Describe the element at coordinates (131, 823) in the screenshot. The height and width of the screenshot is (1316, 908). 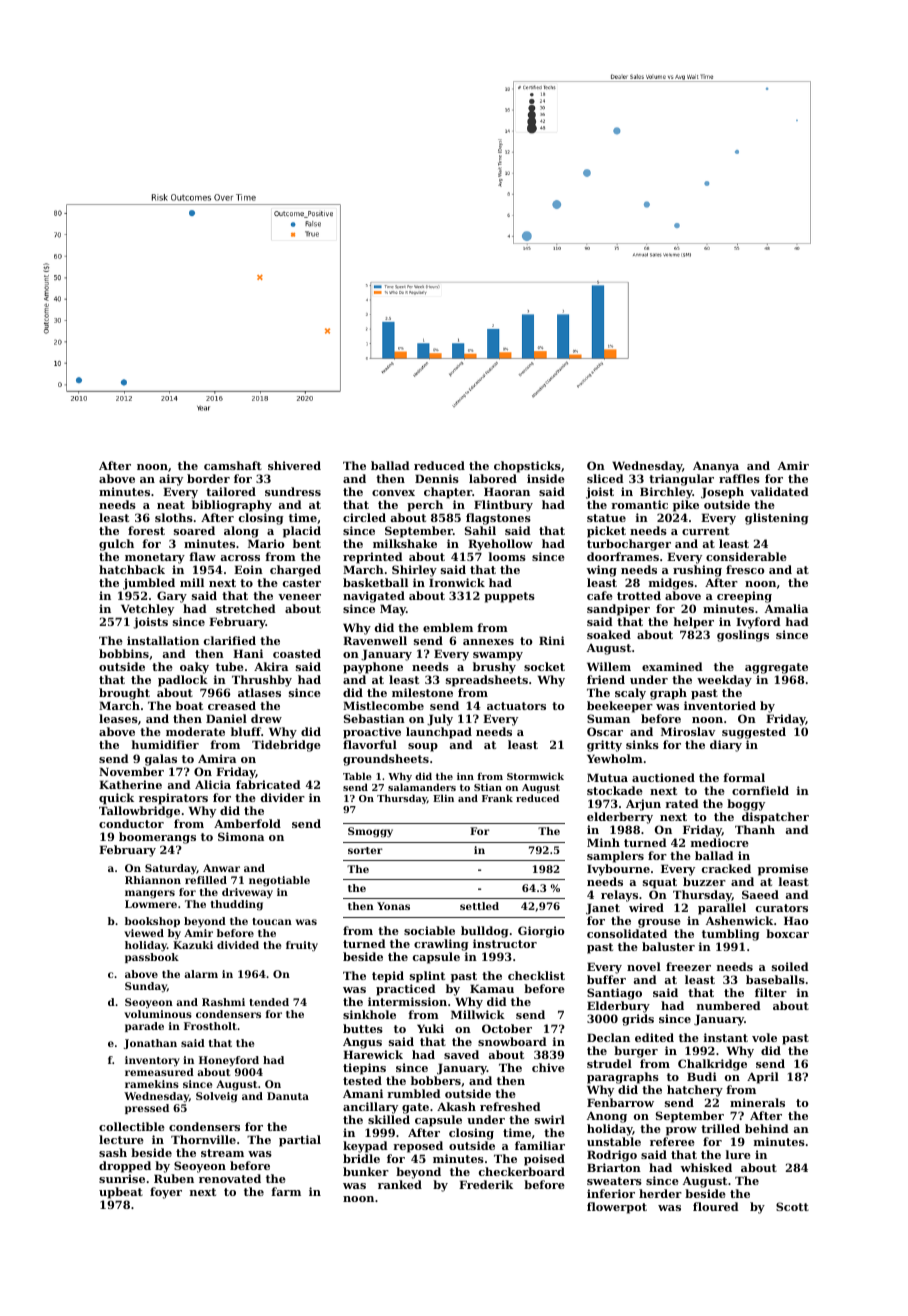
I see `conductor` at that location.
